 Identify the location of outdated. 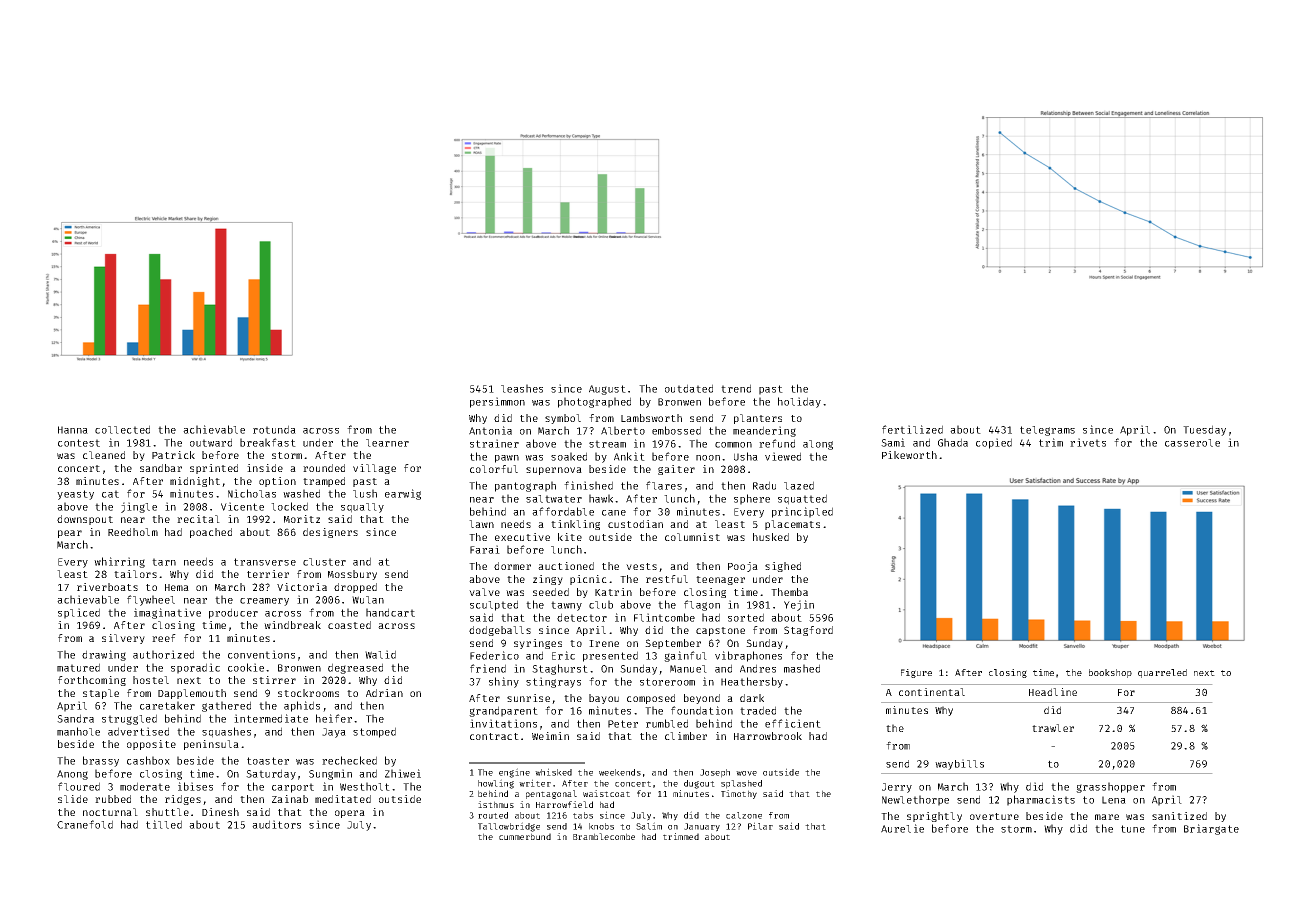
(689, 388).
